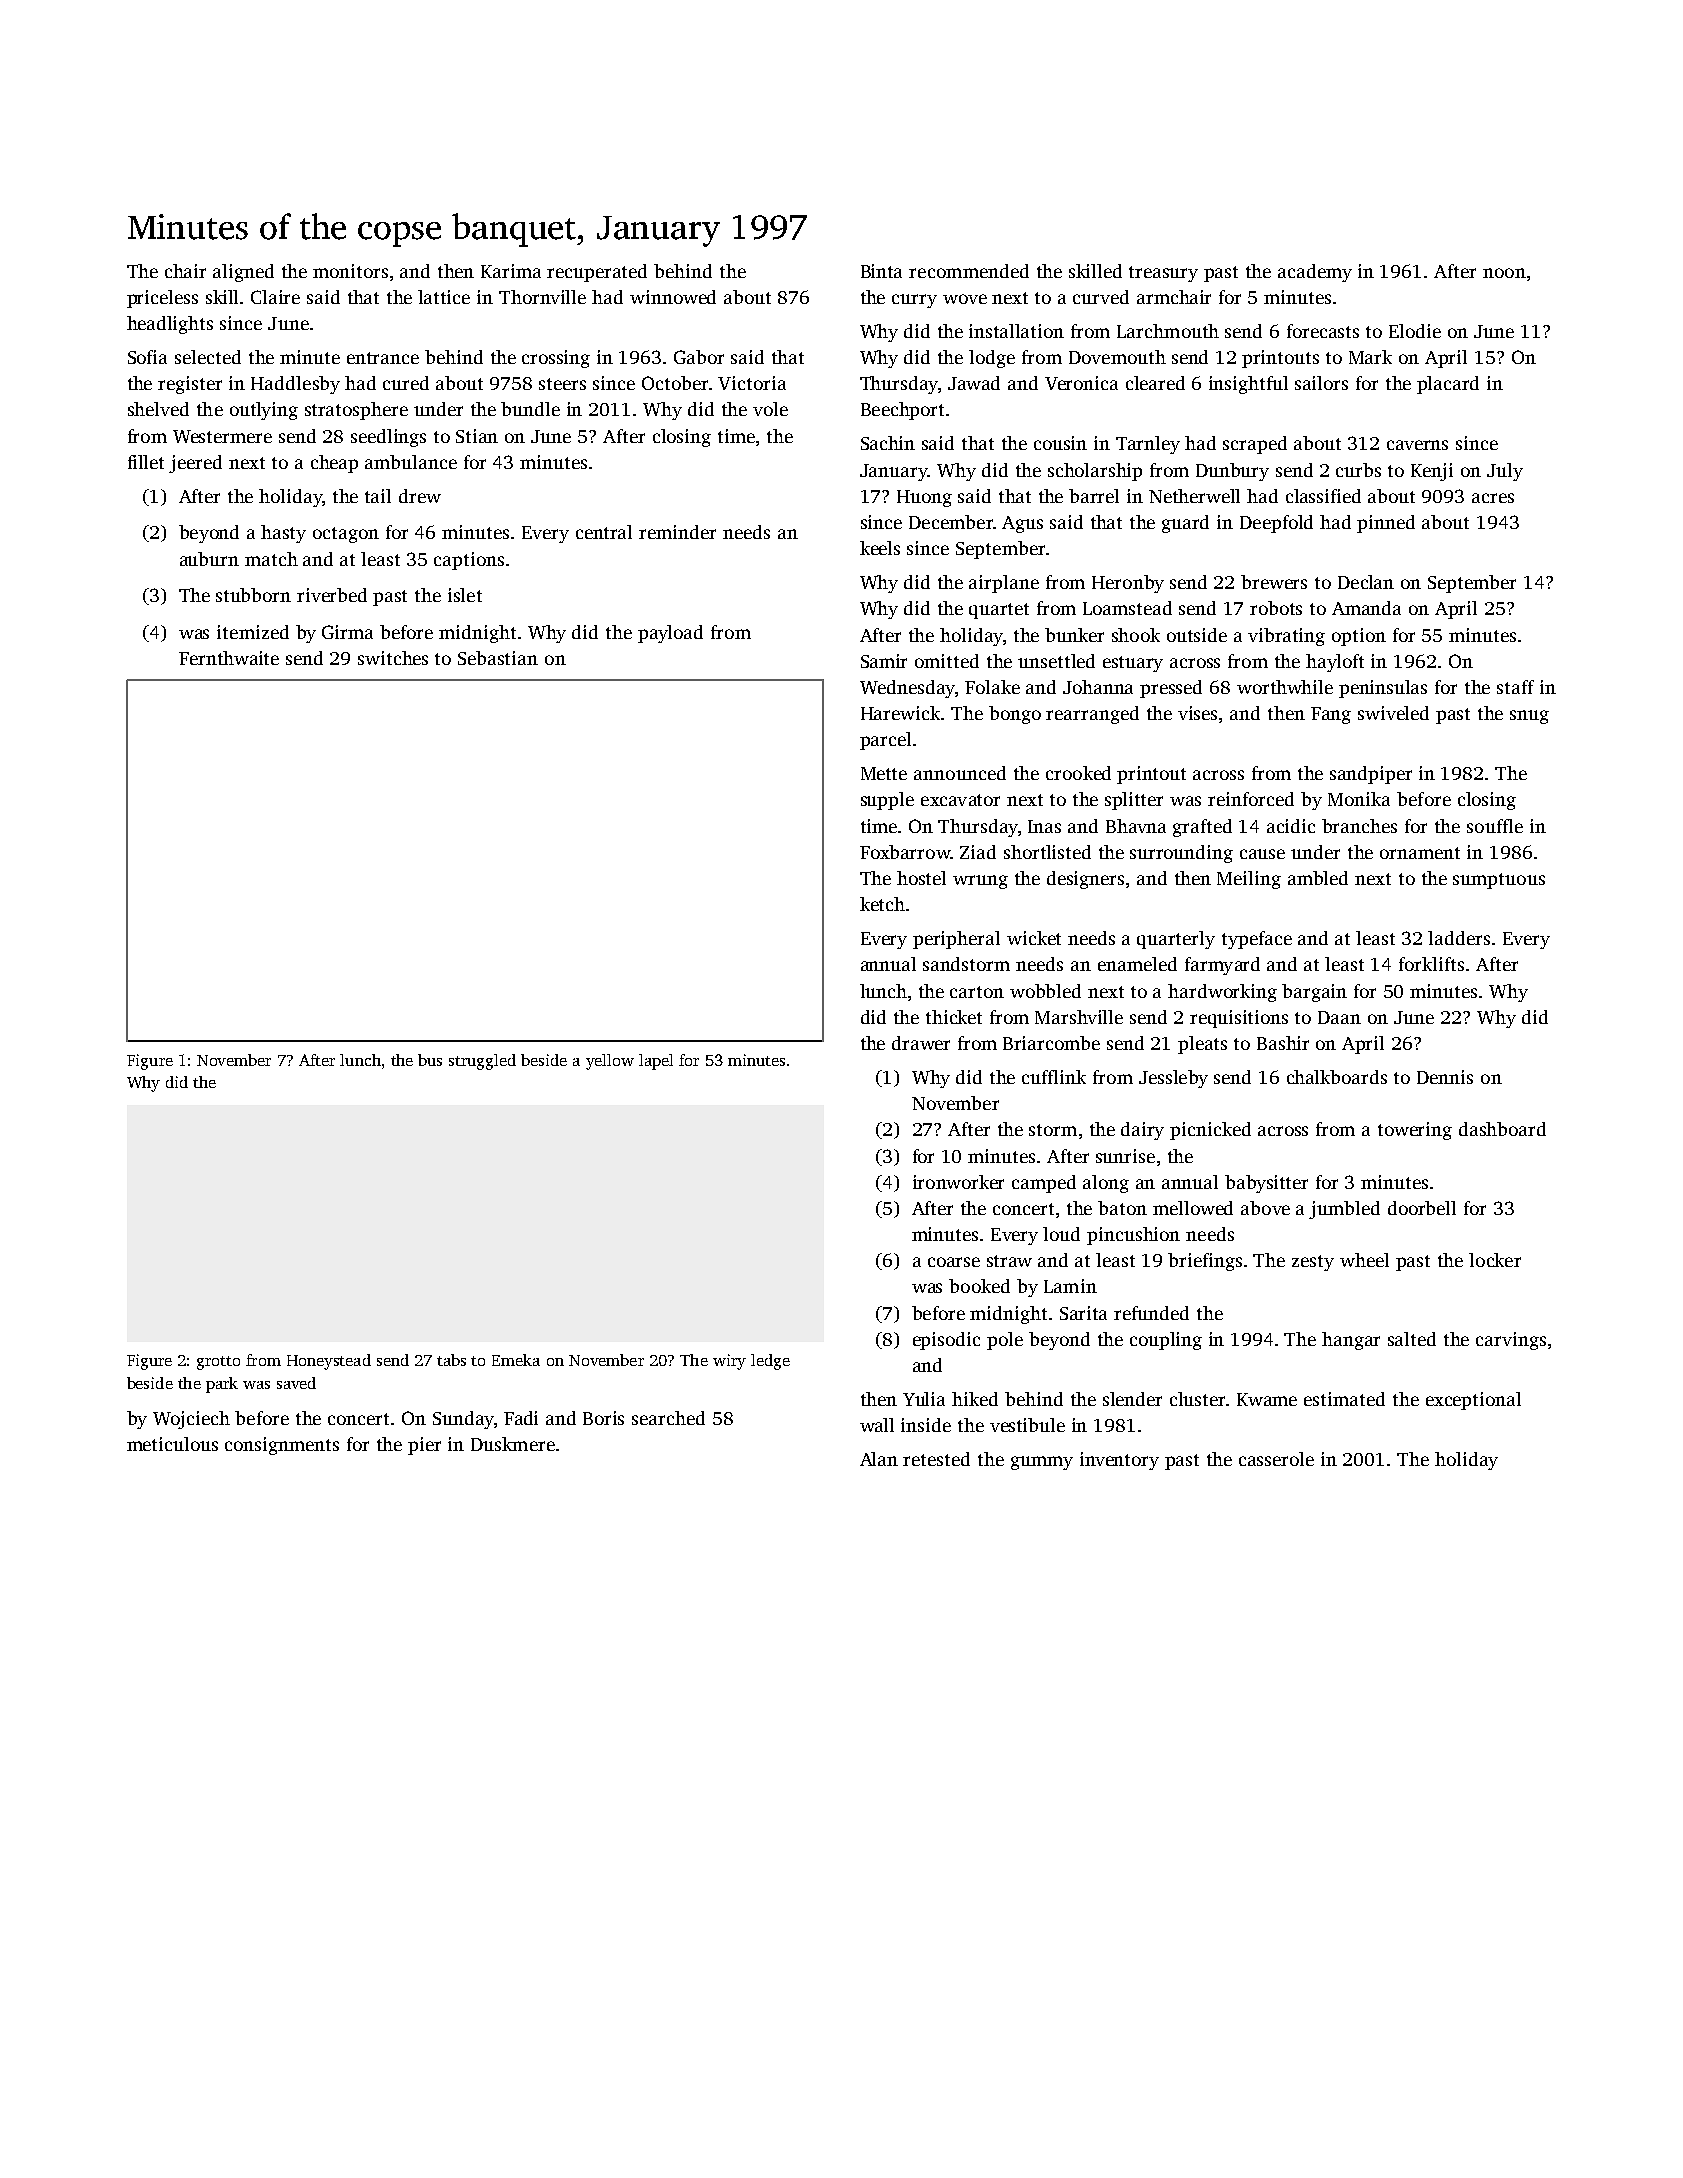 Image resolution: width=1683 pixels, height=2178 pixels. What do you see at coordinates (282, 1446) in the screenshot?
I see `consignments` at bounding box center [282, 1446].
